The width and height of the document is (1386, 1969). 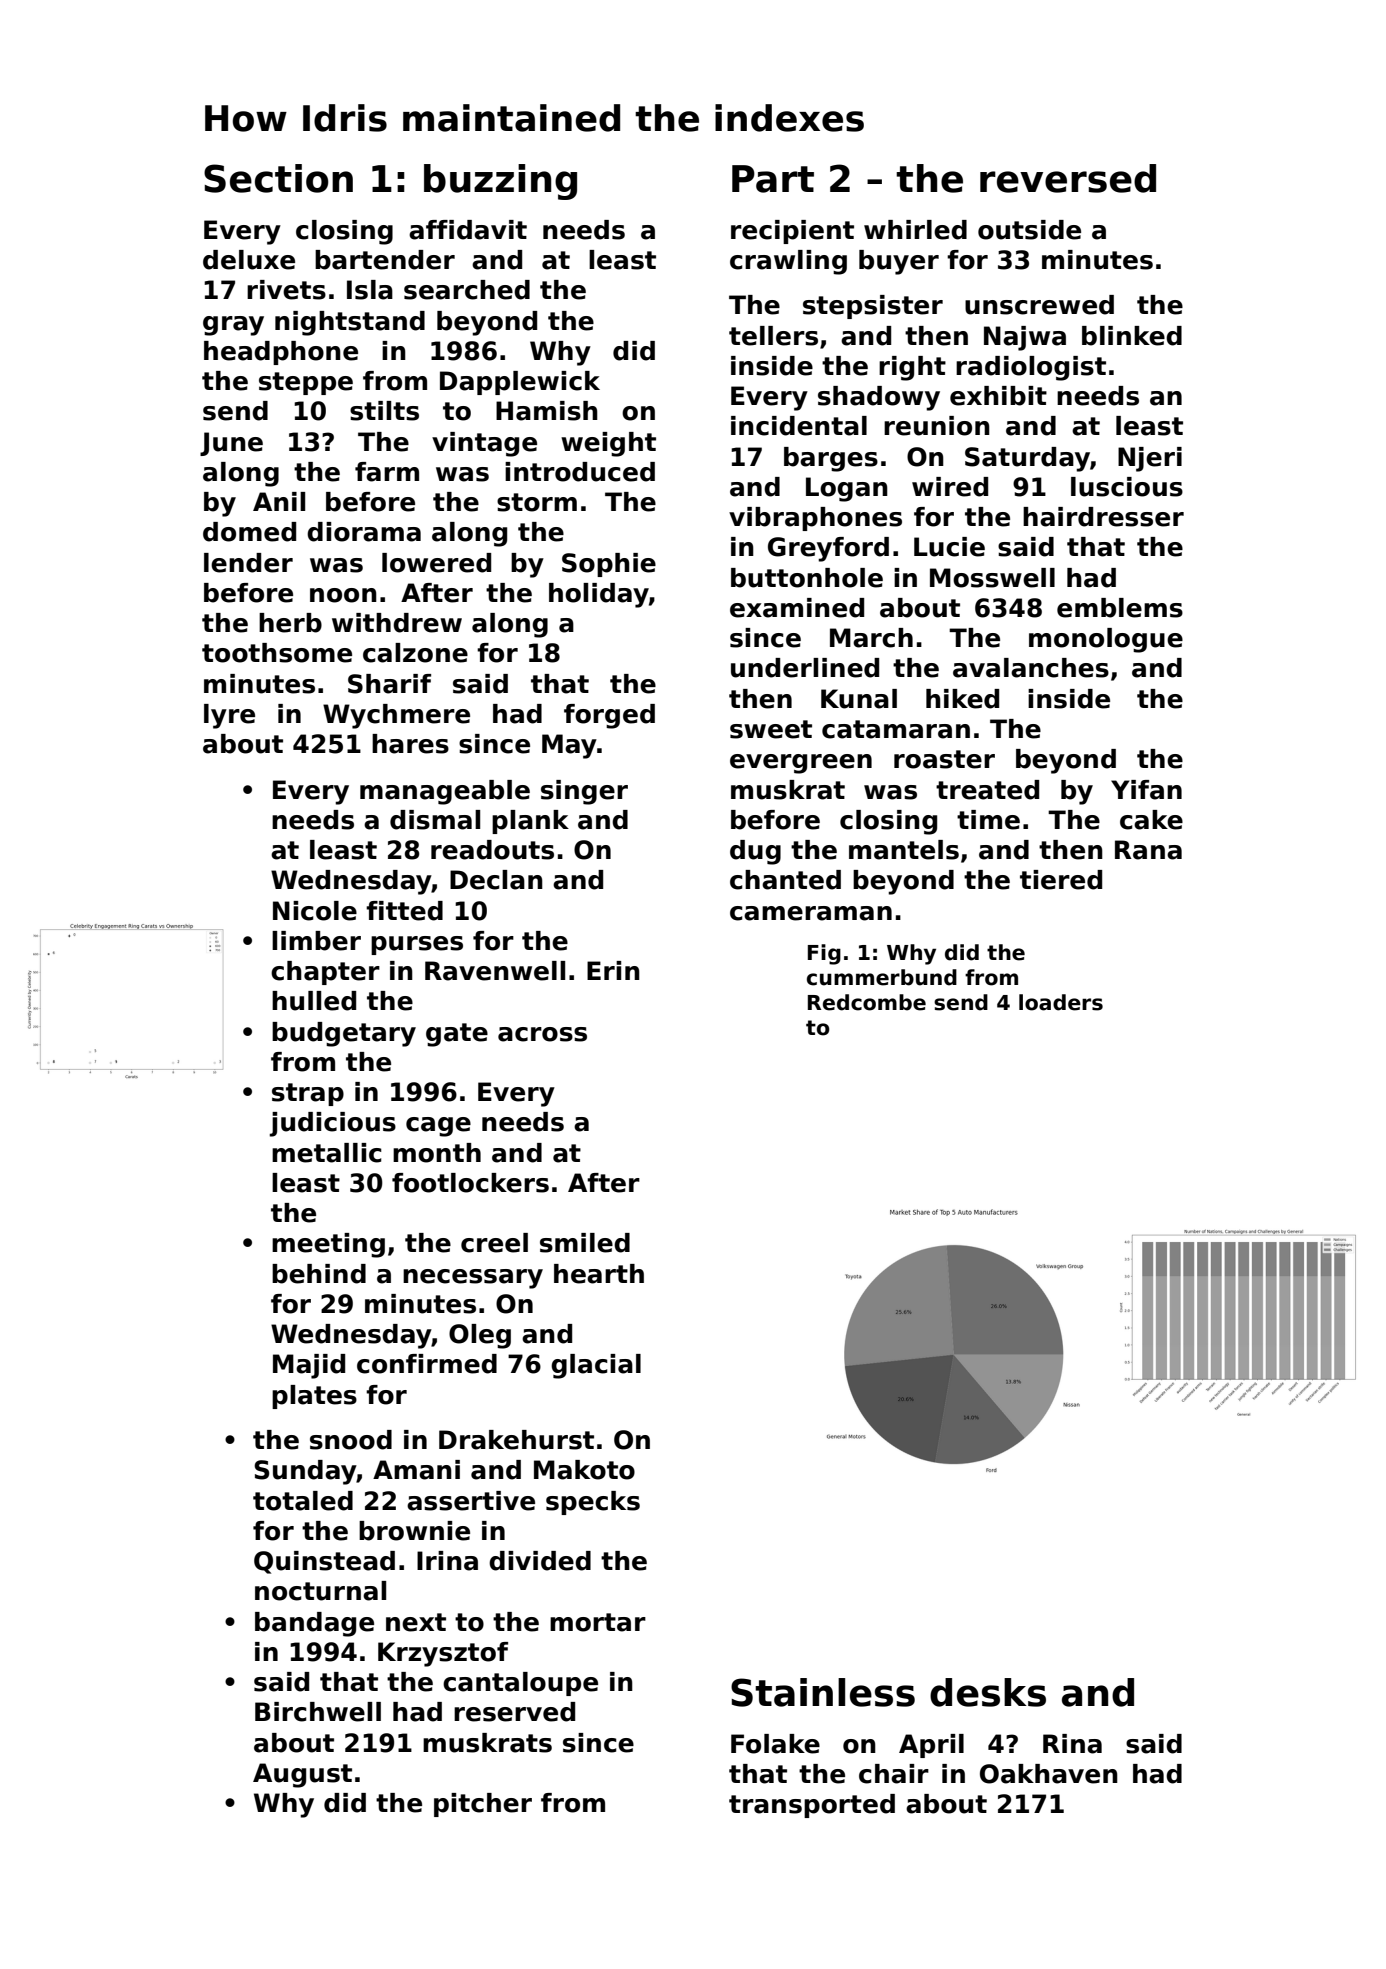 I want to click on Folake, so click(x=775, y=1744).
